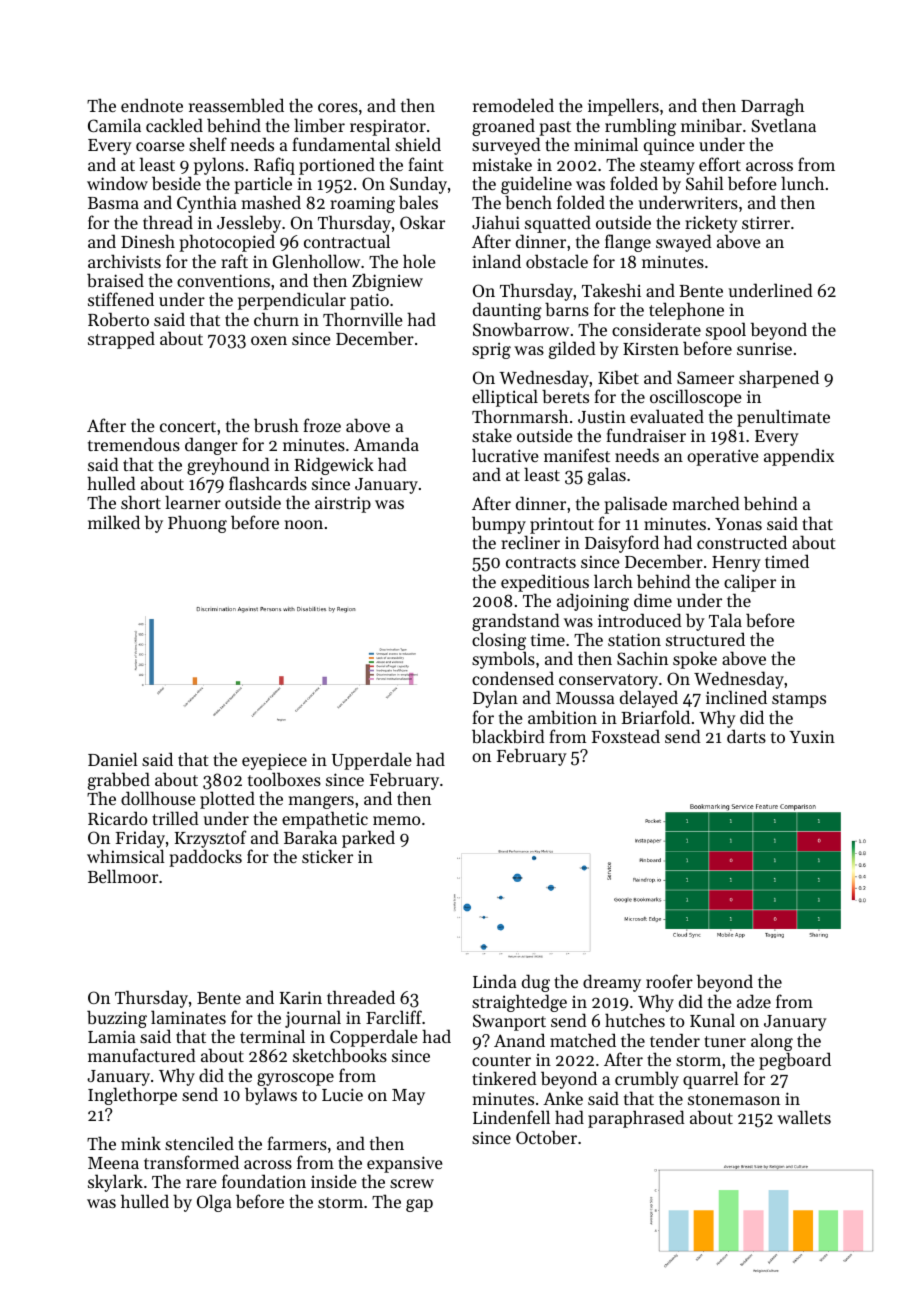  What do you see at coordinates (197, 524) in the screenshot?
I see `Phuong` at bounding box center [197, 524].
